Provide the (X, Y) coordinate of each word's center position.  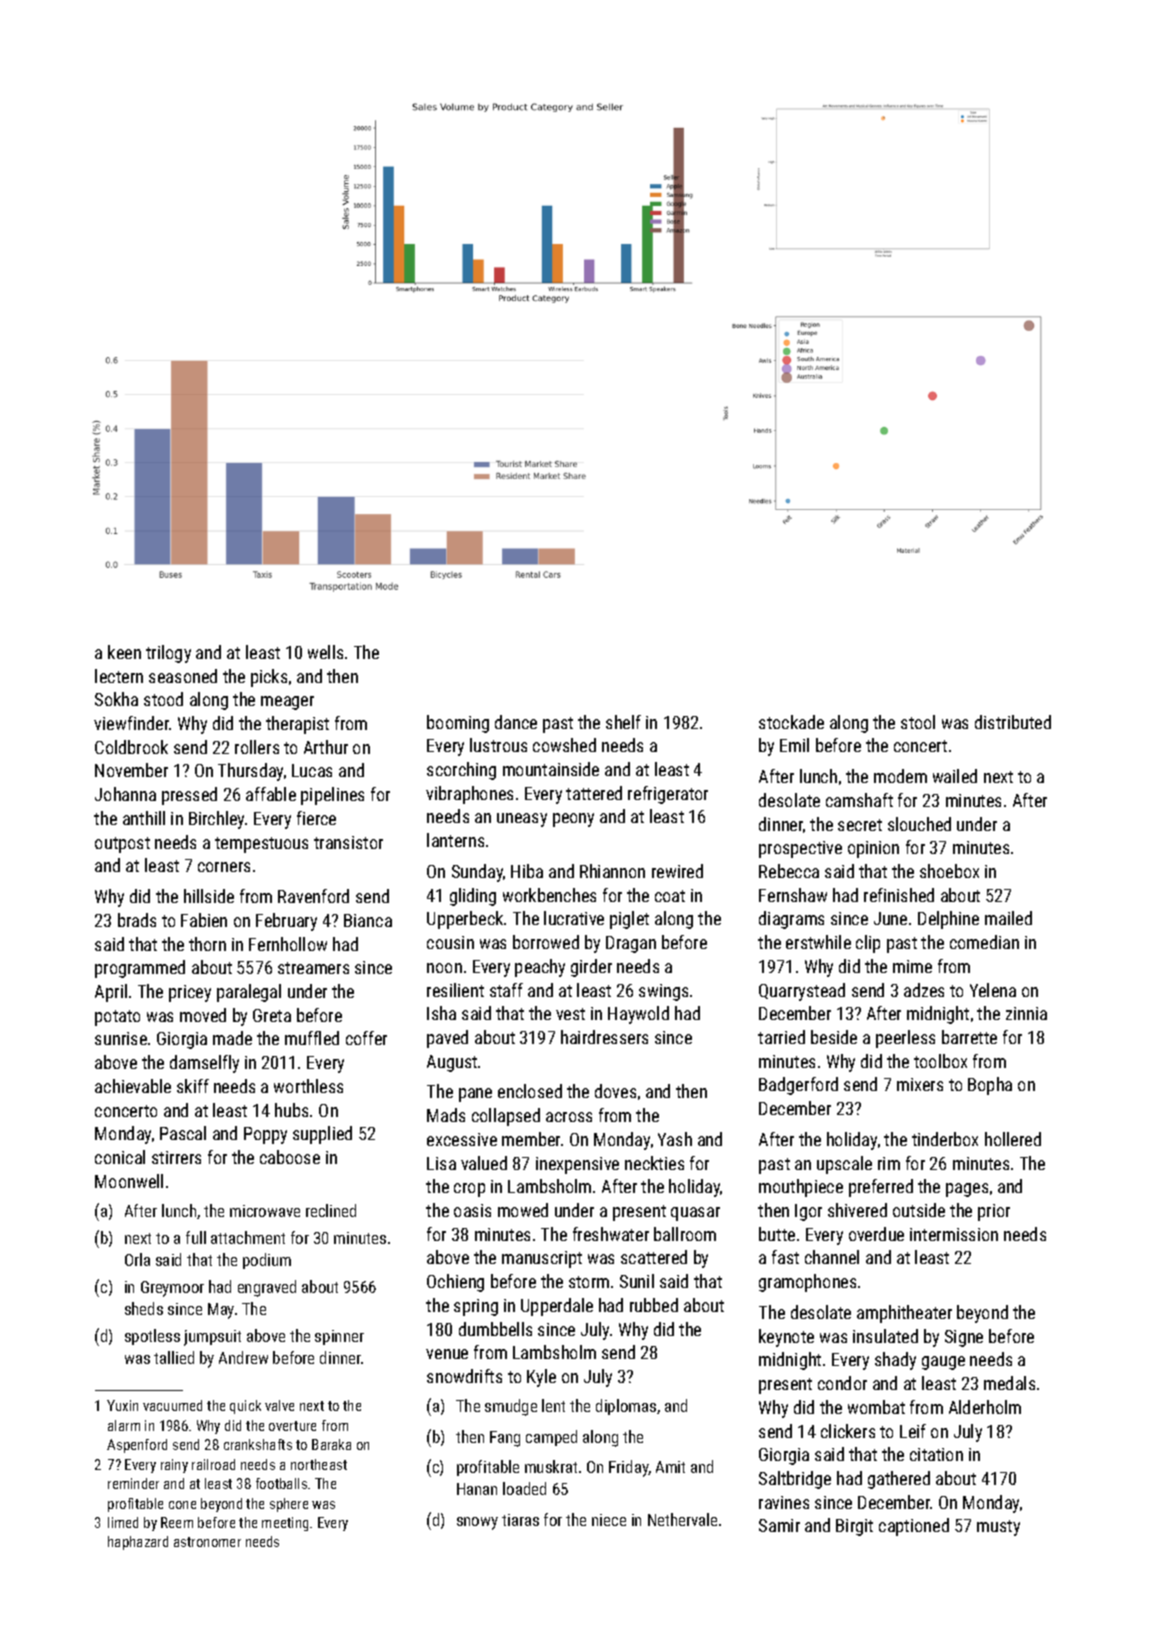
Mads (446, 1115)
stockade (791, 722)
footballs (281, 1483)
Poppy (265, 1135)
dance (516, 722)
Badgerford (798, 1086)
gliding (473, 897)
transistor (348, 842)
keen (124, 652)
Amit (670, 1467)
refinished (899, 895)
